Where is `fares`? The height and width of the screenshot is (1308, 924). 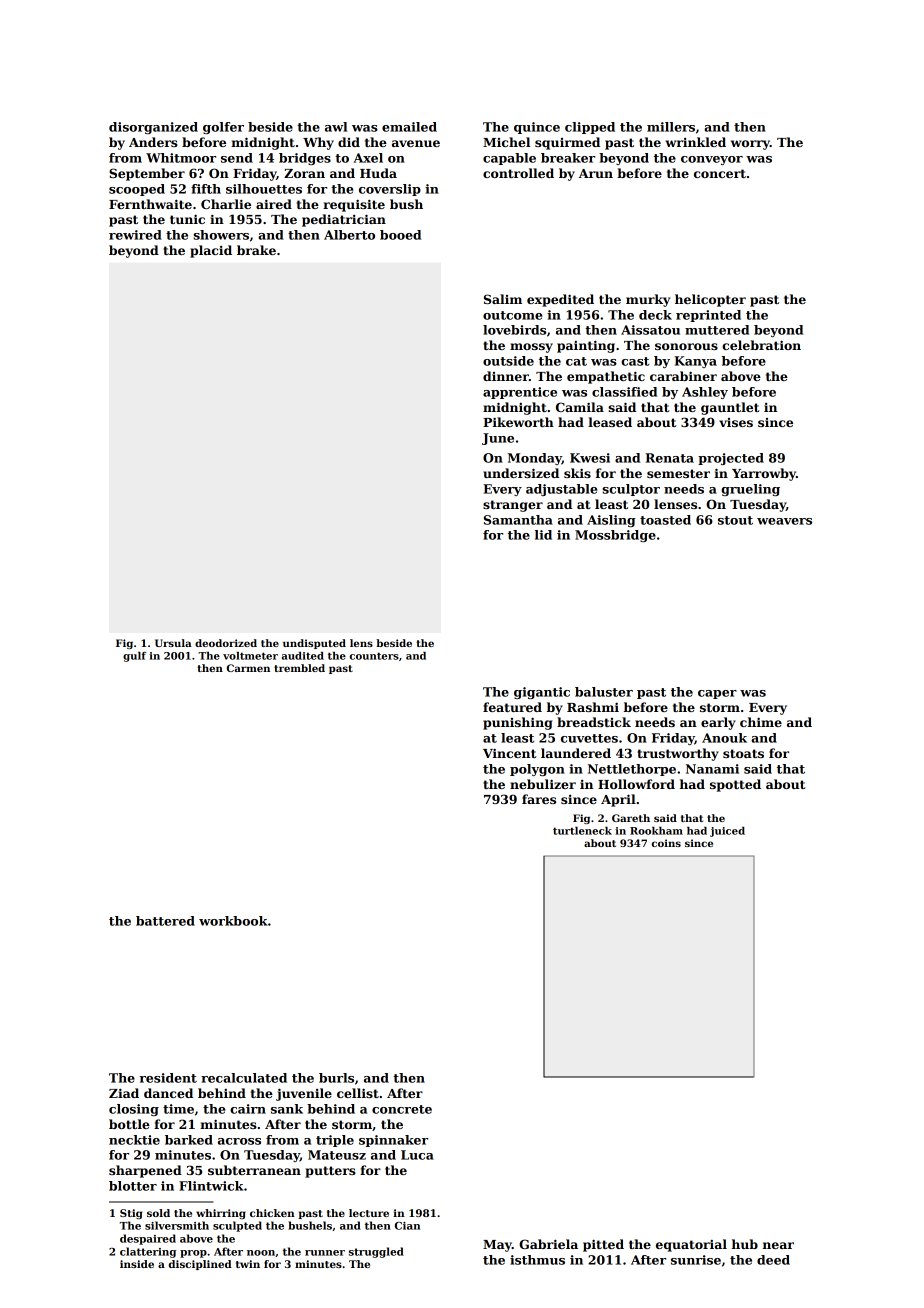 fares is located at coordinates (539, 799).
